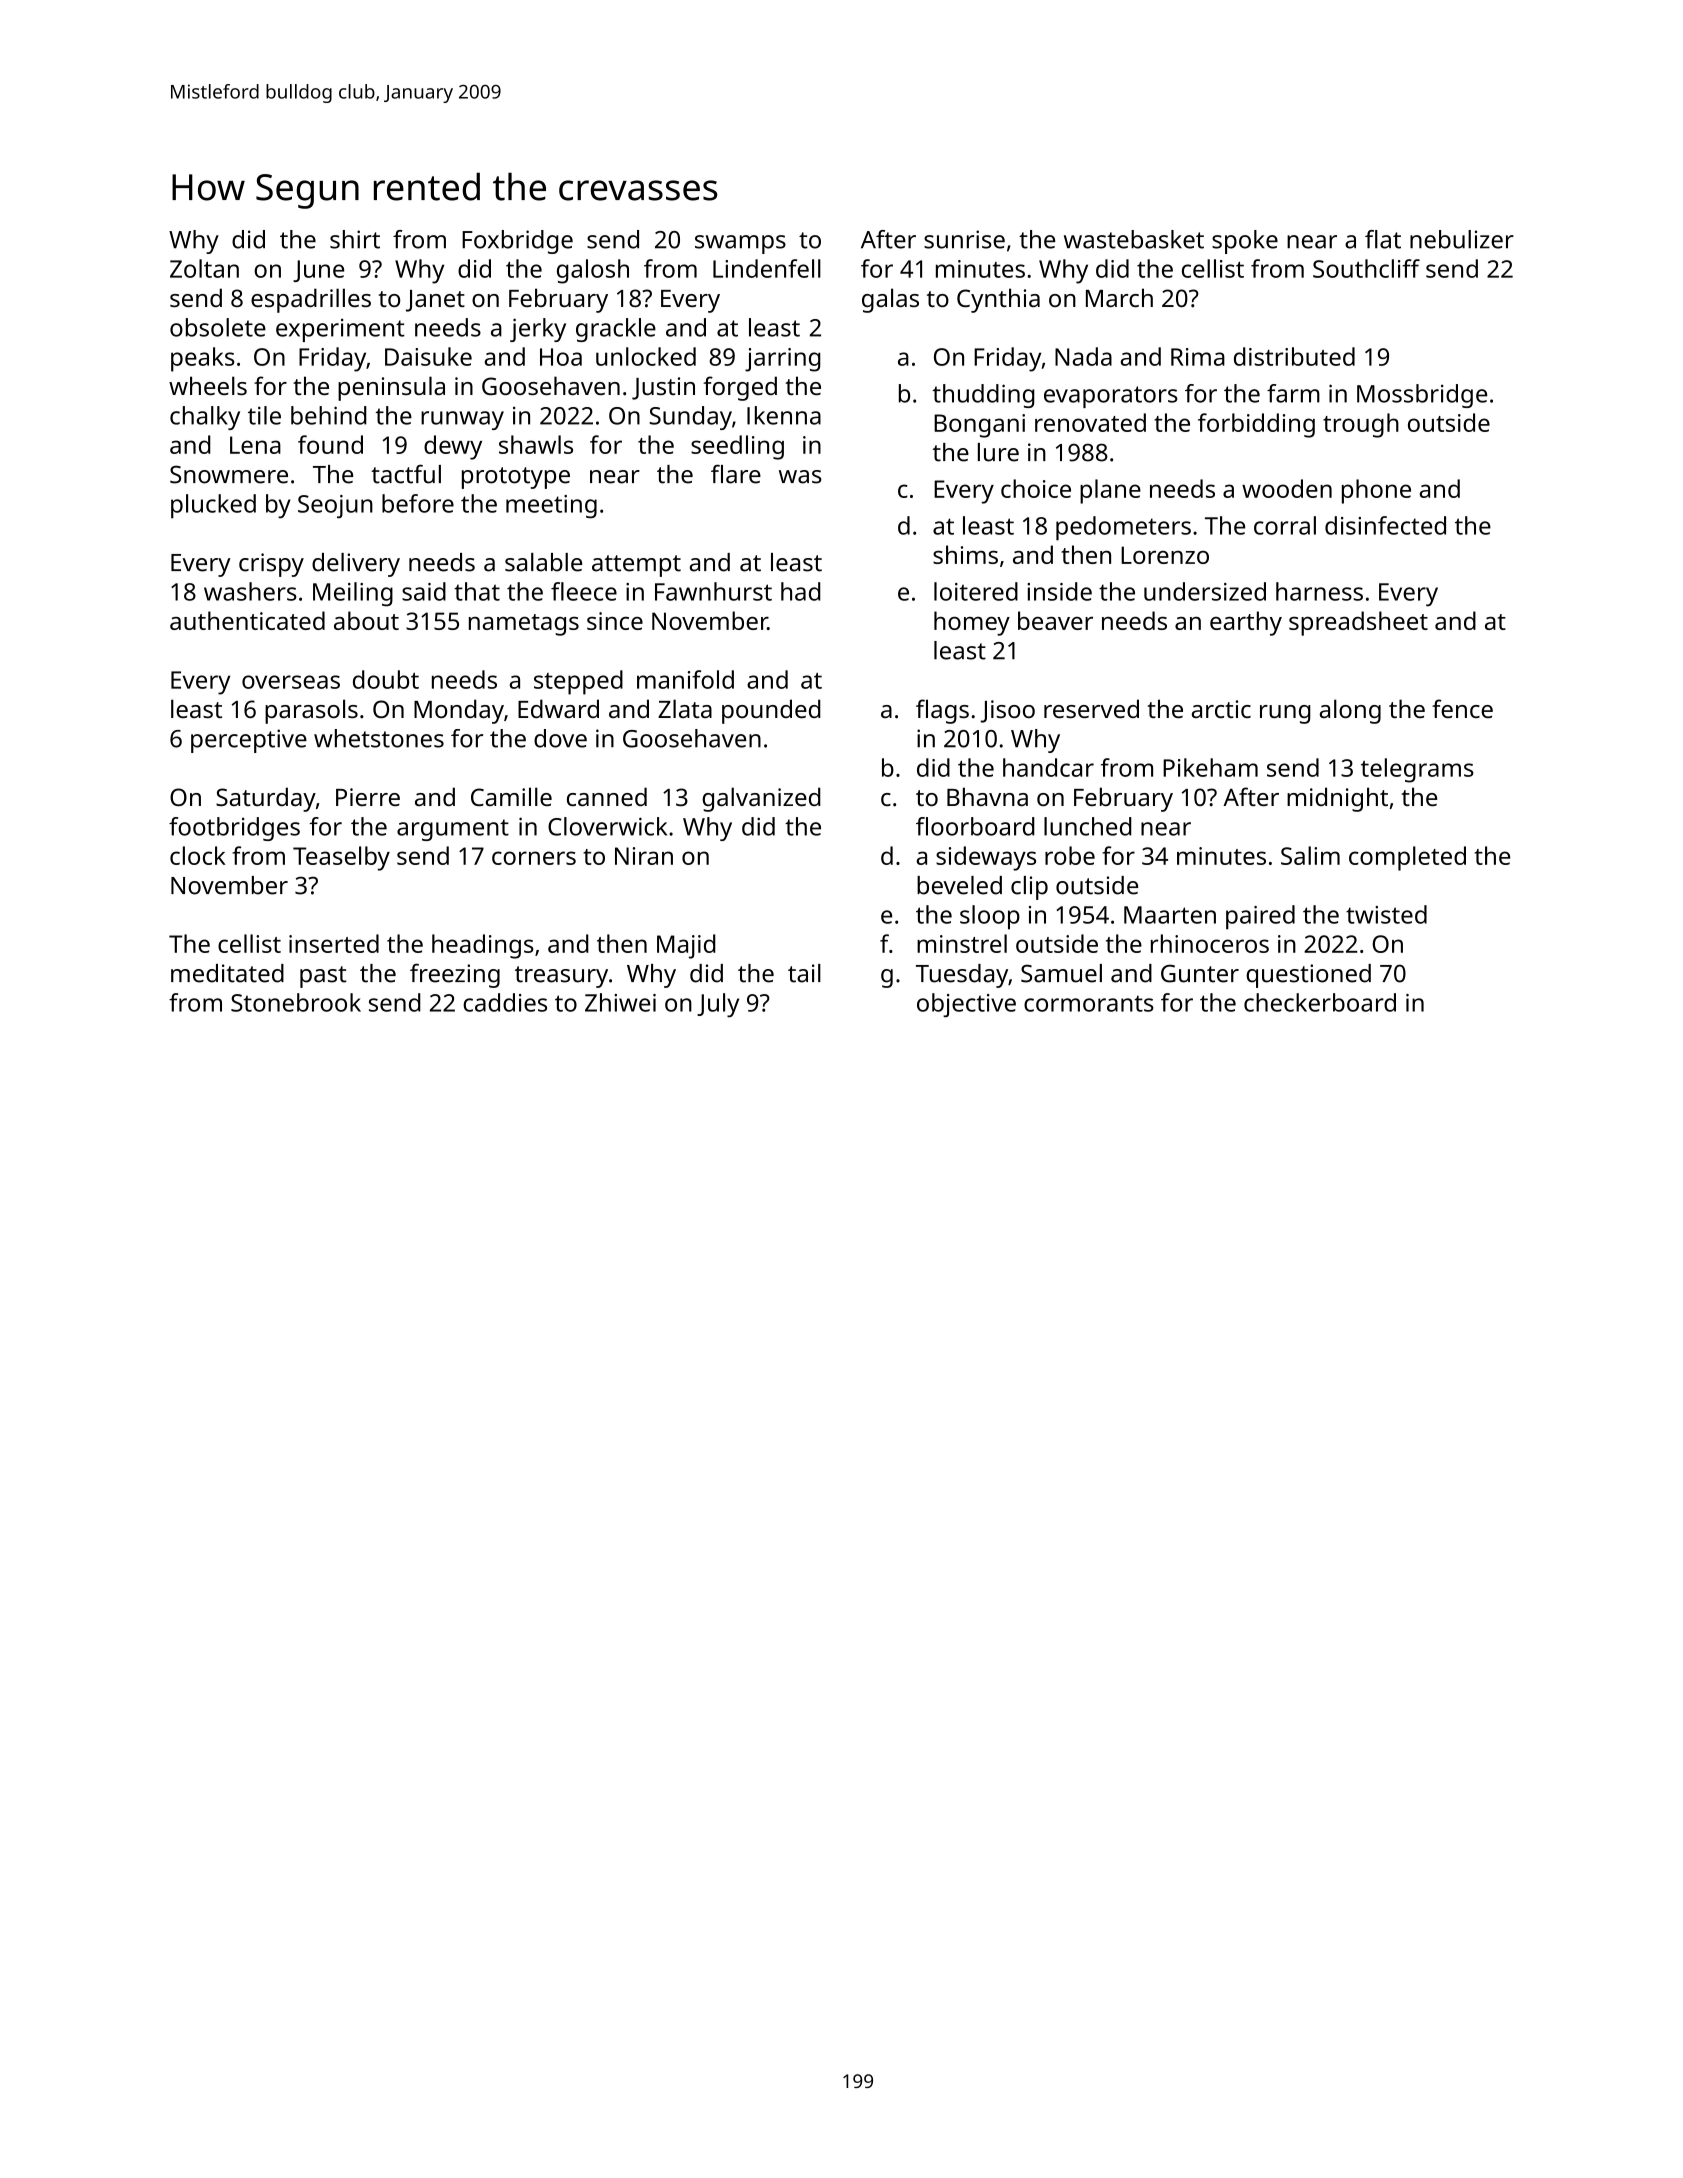  I want to click on had, so click(801, 591).
